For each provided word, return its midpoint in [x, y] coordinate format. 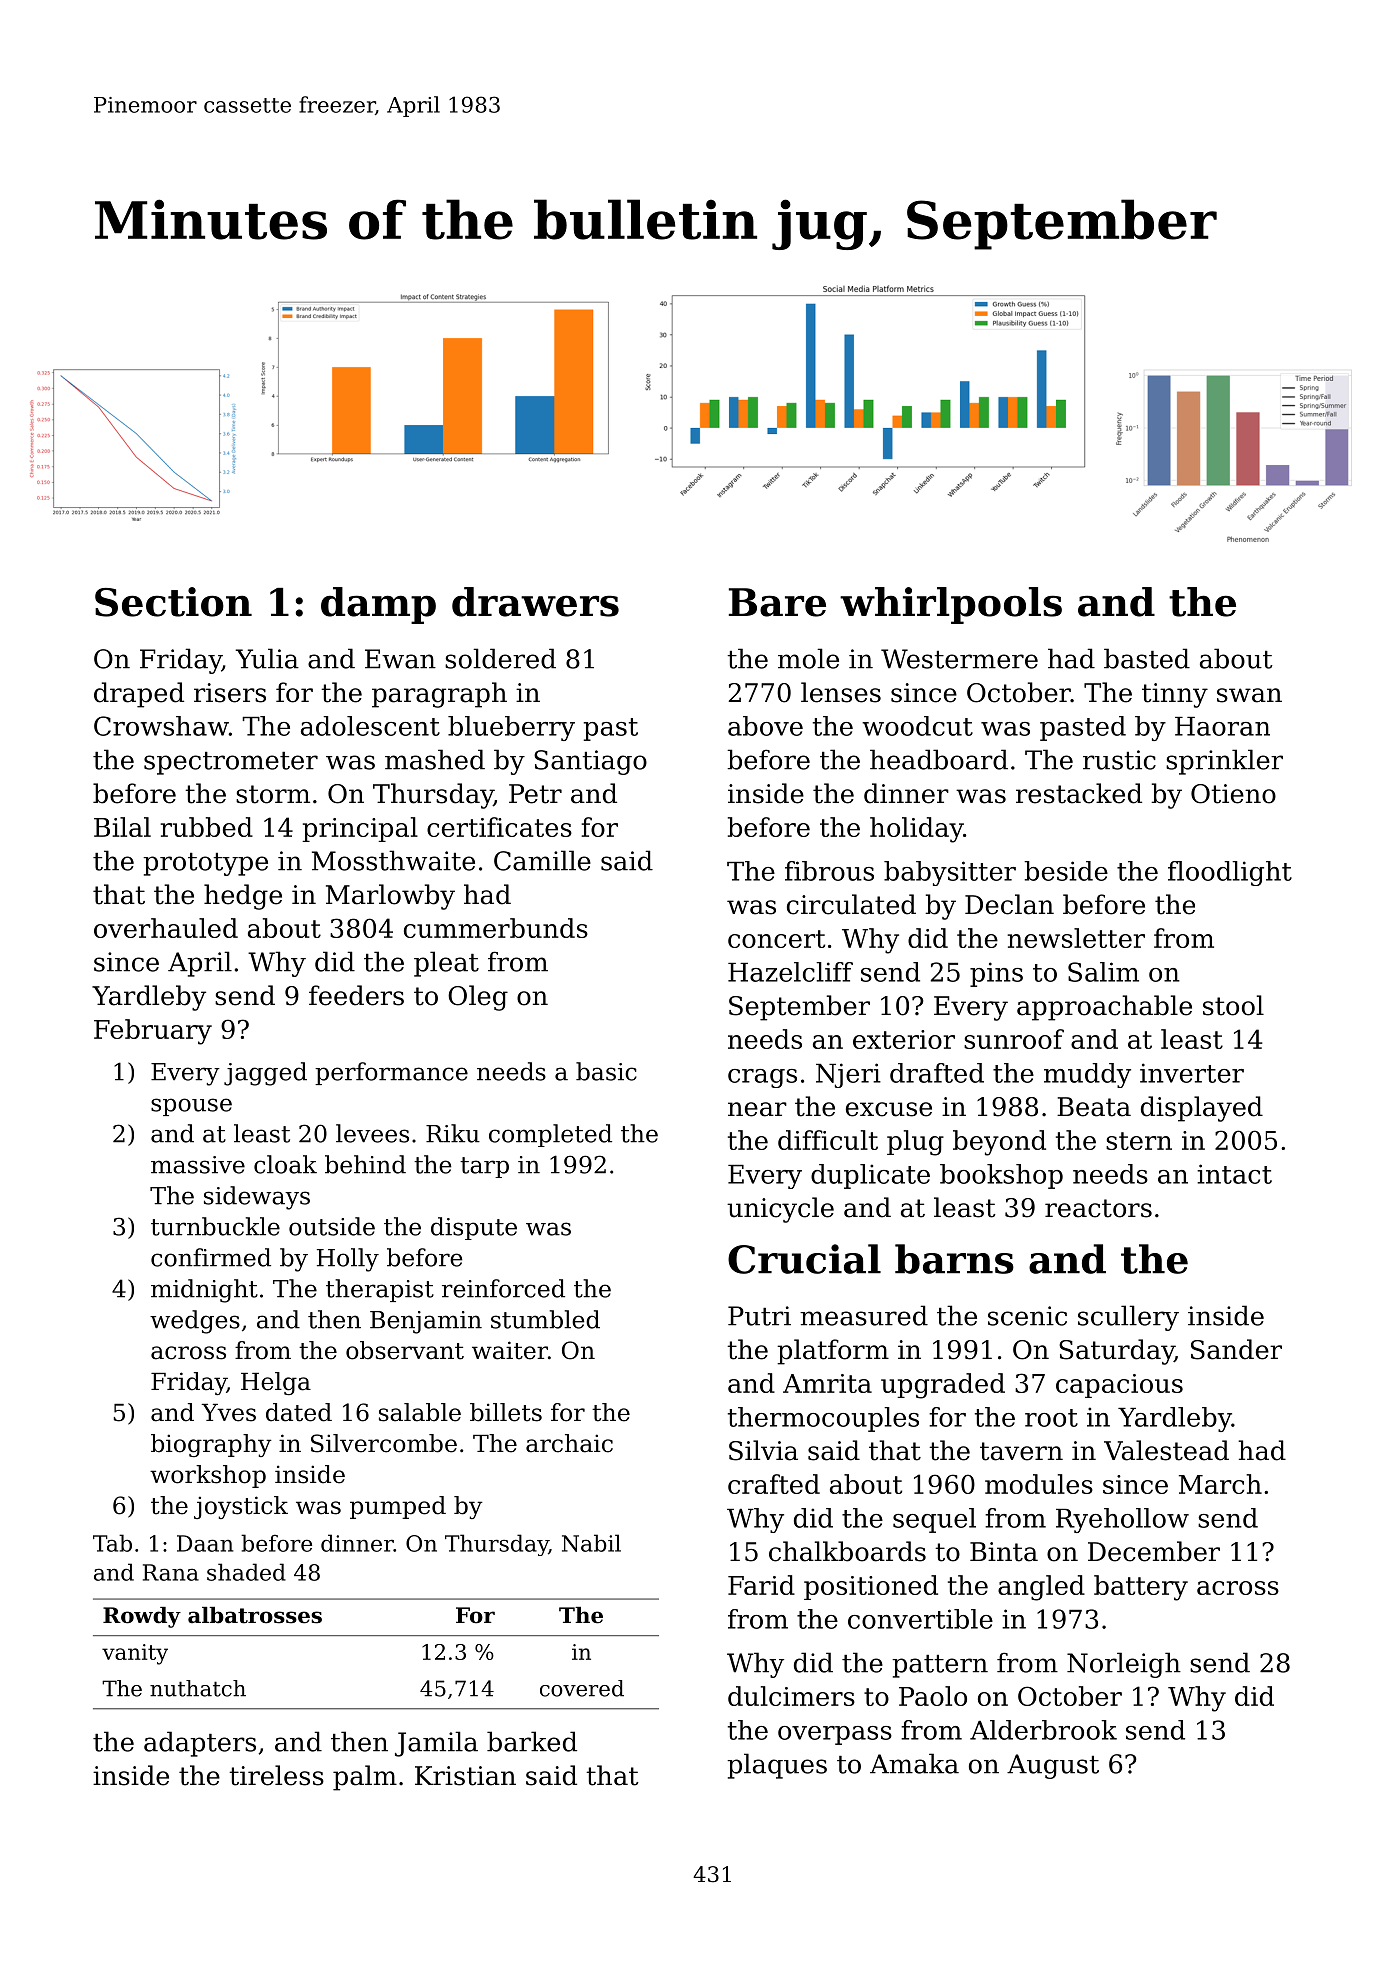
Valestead [1166, 1450]
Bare [777, 602]
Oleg [478, 998]
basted [1147, 658]
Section [173, 602]
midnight [204, 1291]
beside [1066, 871]
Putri [759, 1316]
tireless [276, 1775]
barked [532, 1741]
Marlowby [390, 897]
